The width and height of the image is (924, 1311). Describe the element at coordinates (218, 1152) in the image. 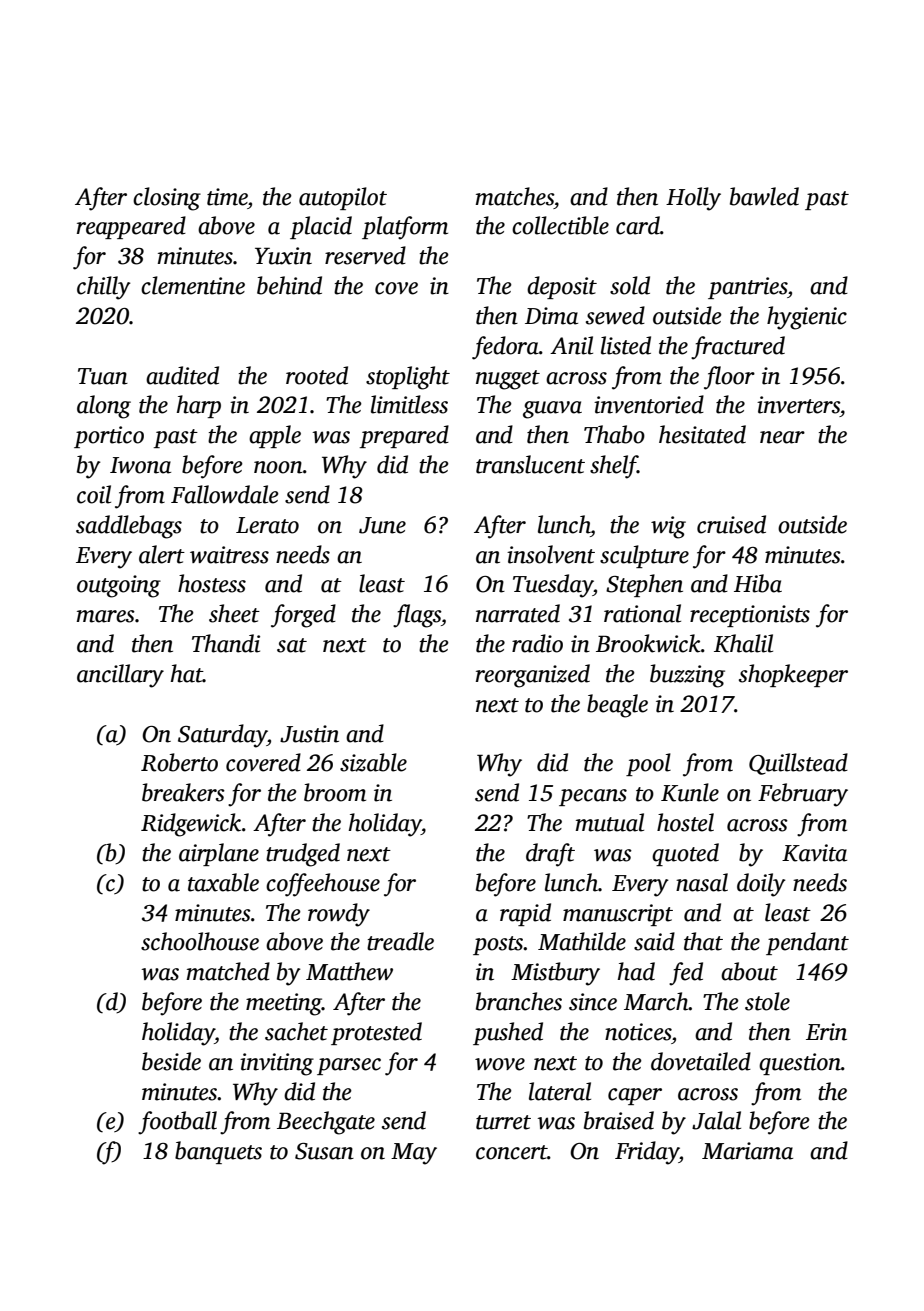

I see `banquets` at that location.
